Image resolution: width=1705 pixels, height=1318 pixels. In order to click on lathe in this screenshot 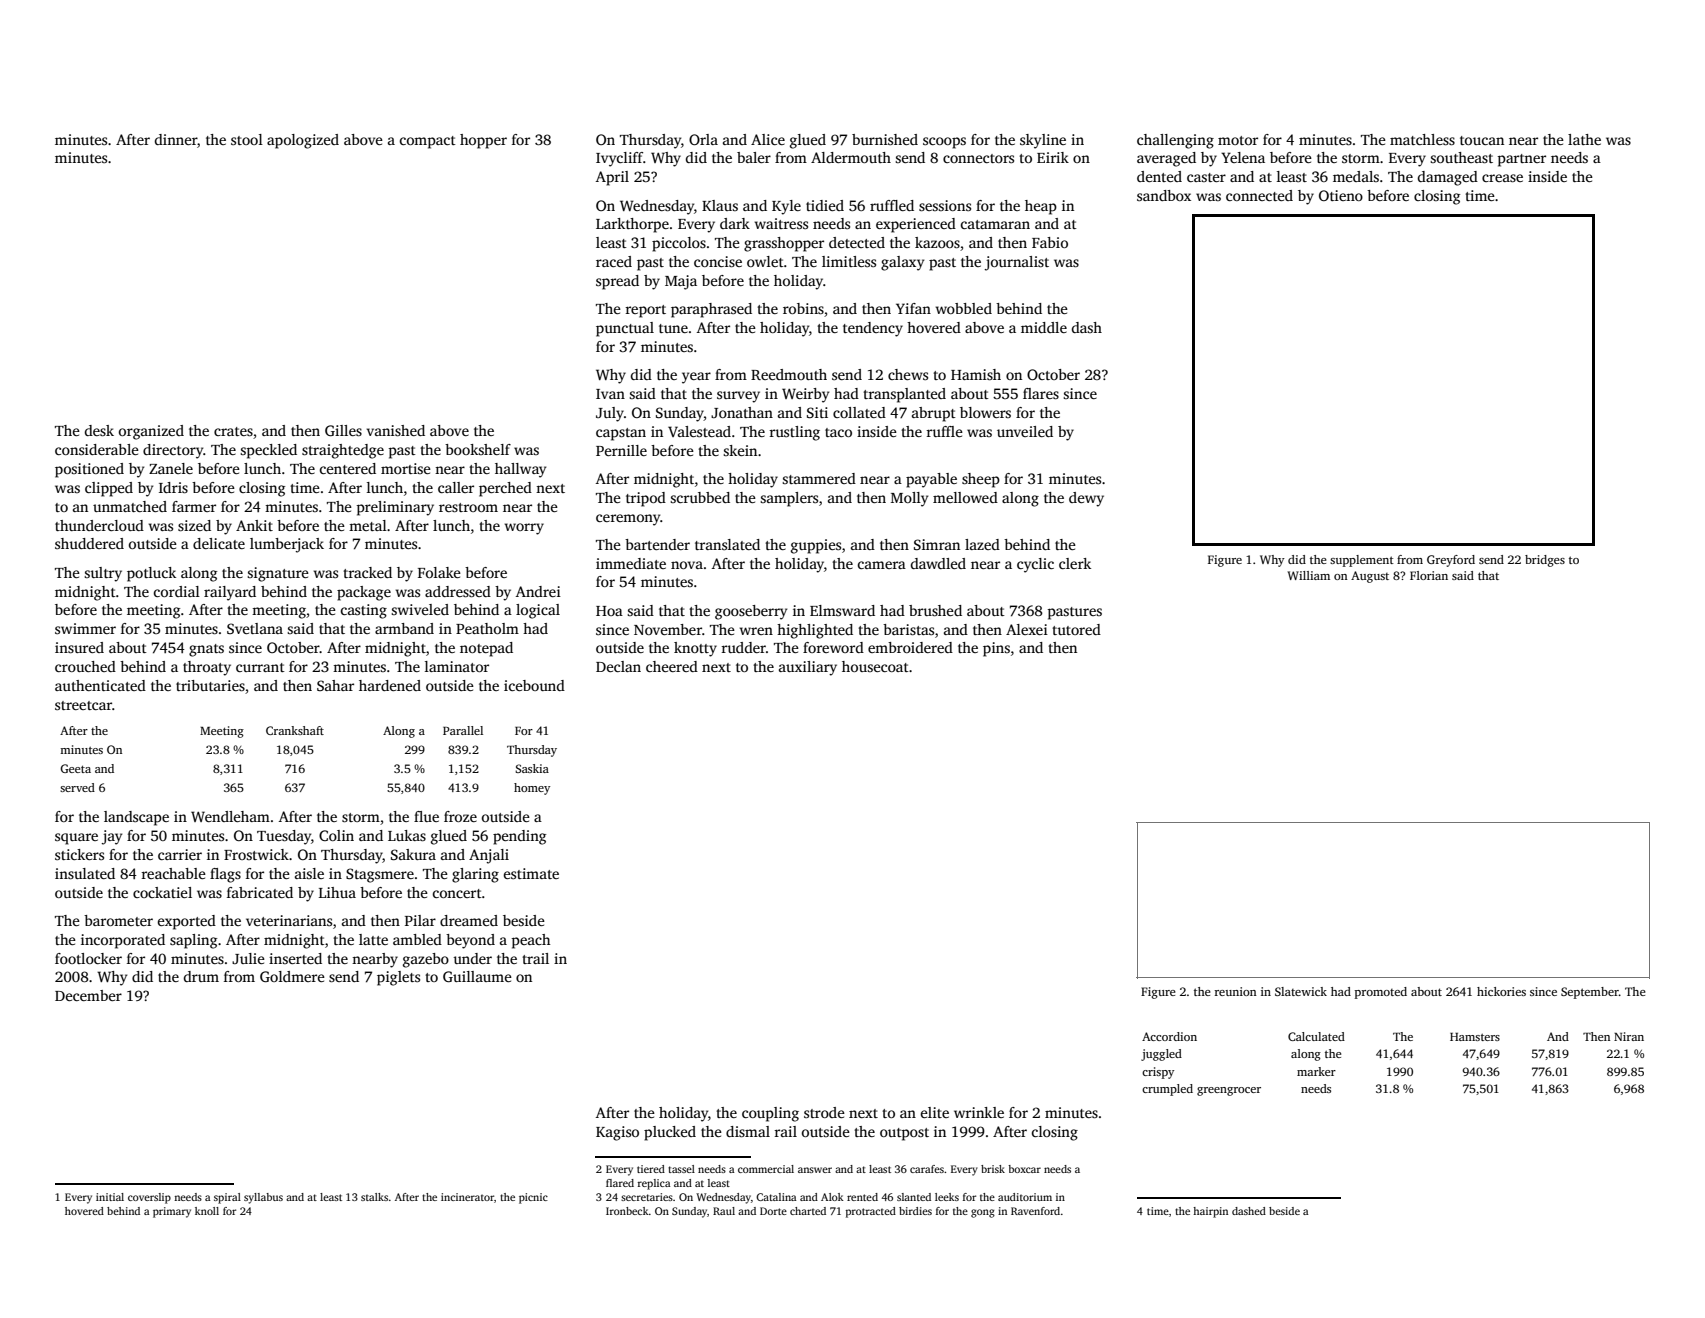, I will do `click(1584, 139)`.
